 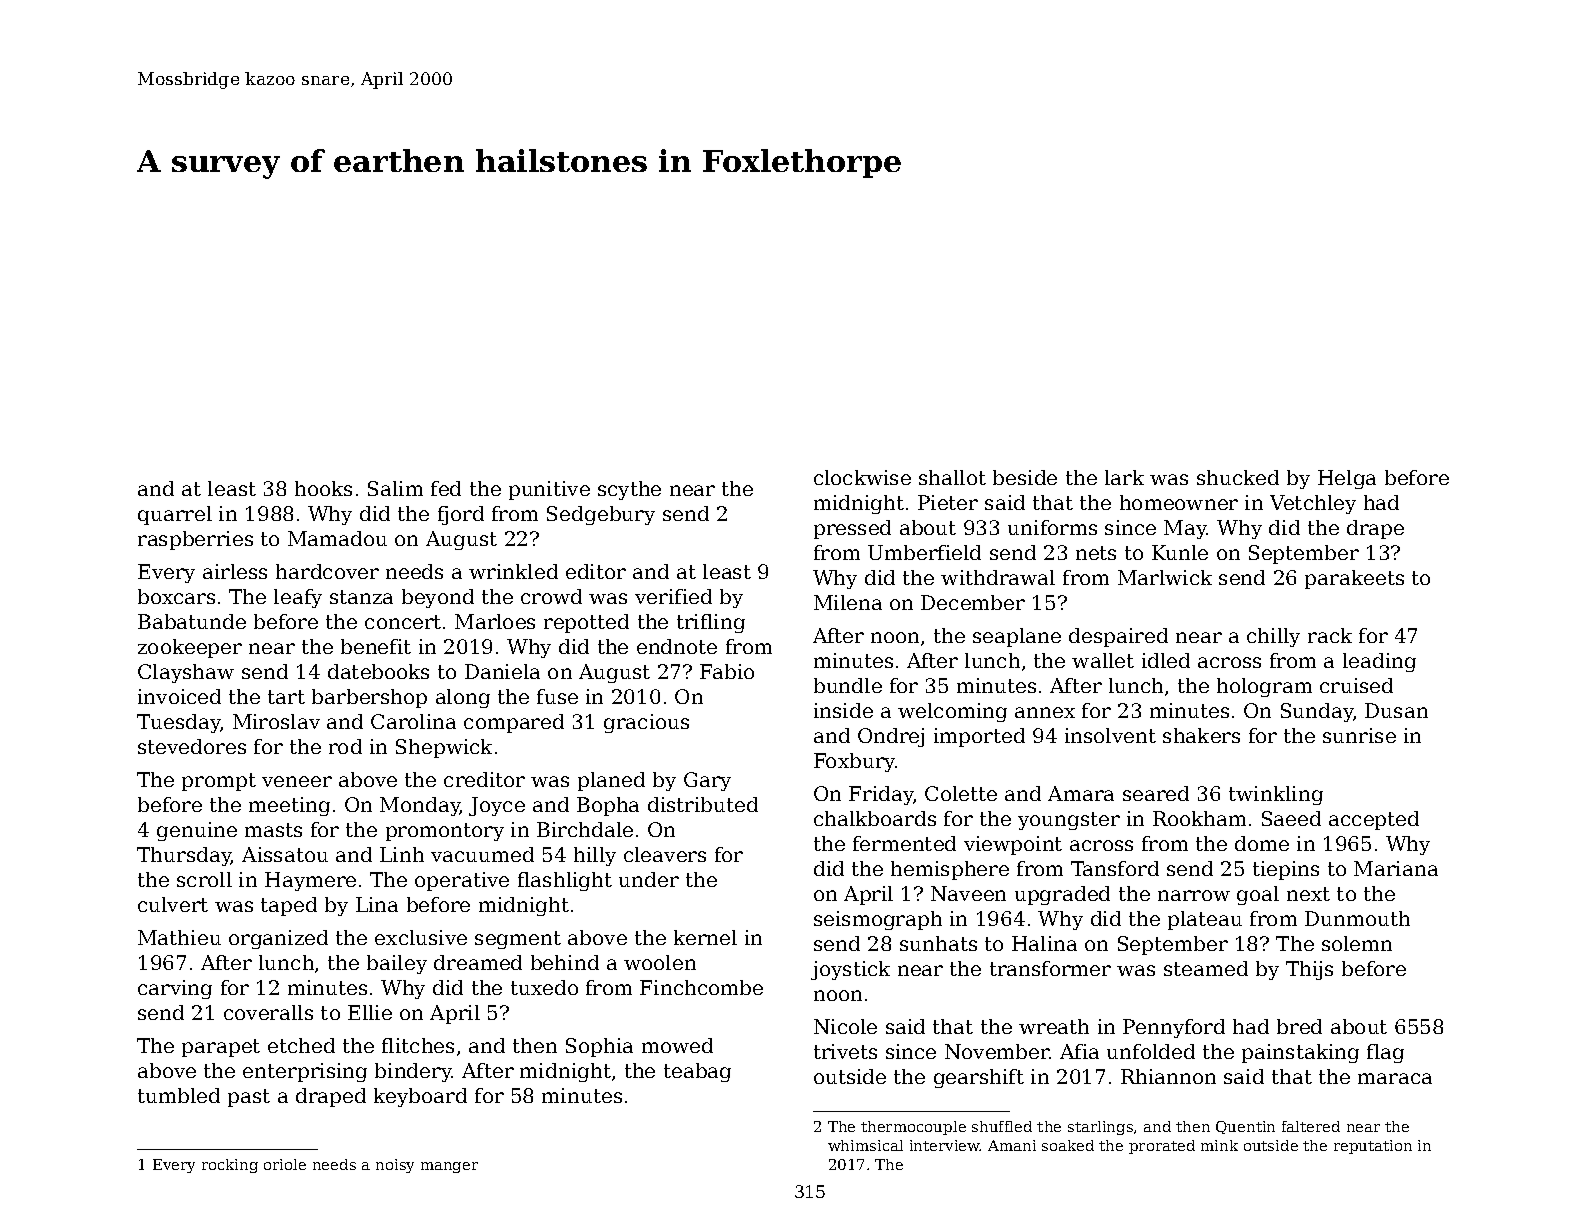 I want to click on scythe, so click(x=629, y=490).
